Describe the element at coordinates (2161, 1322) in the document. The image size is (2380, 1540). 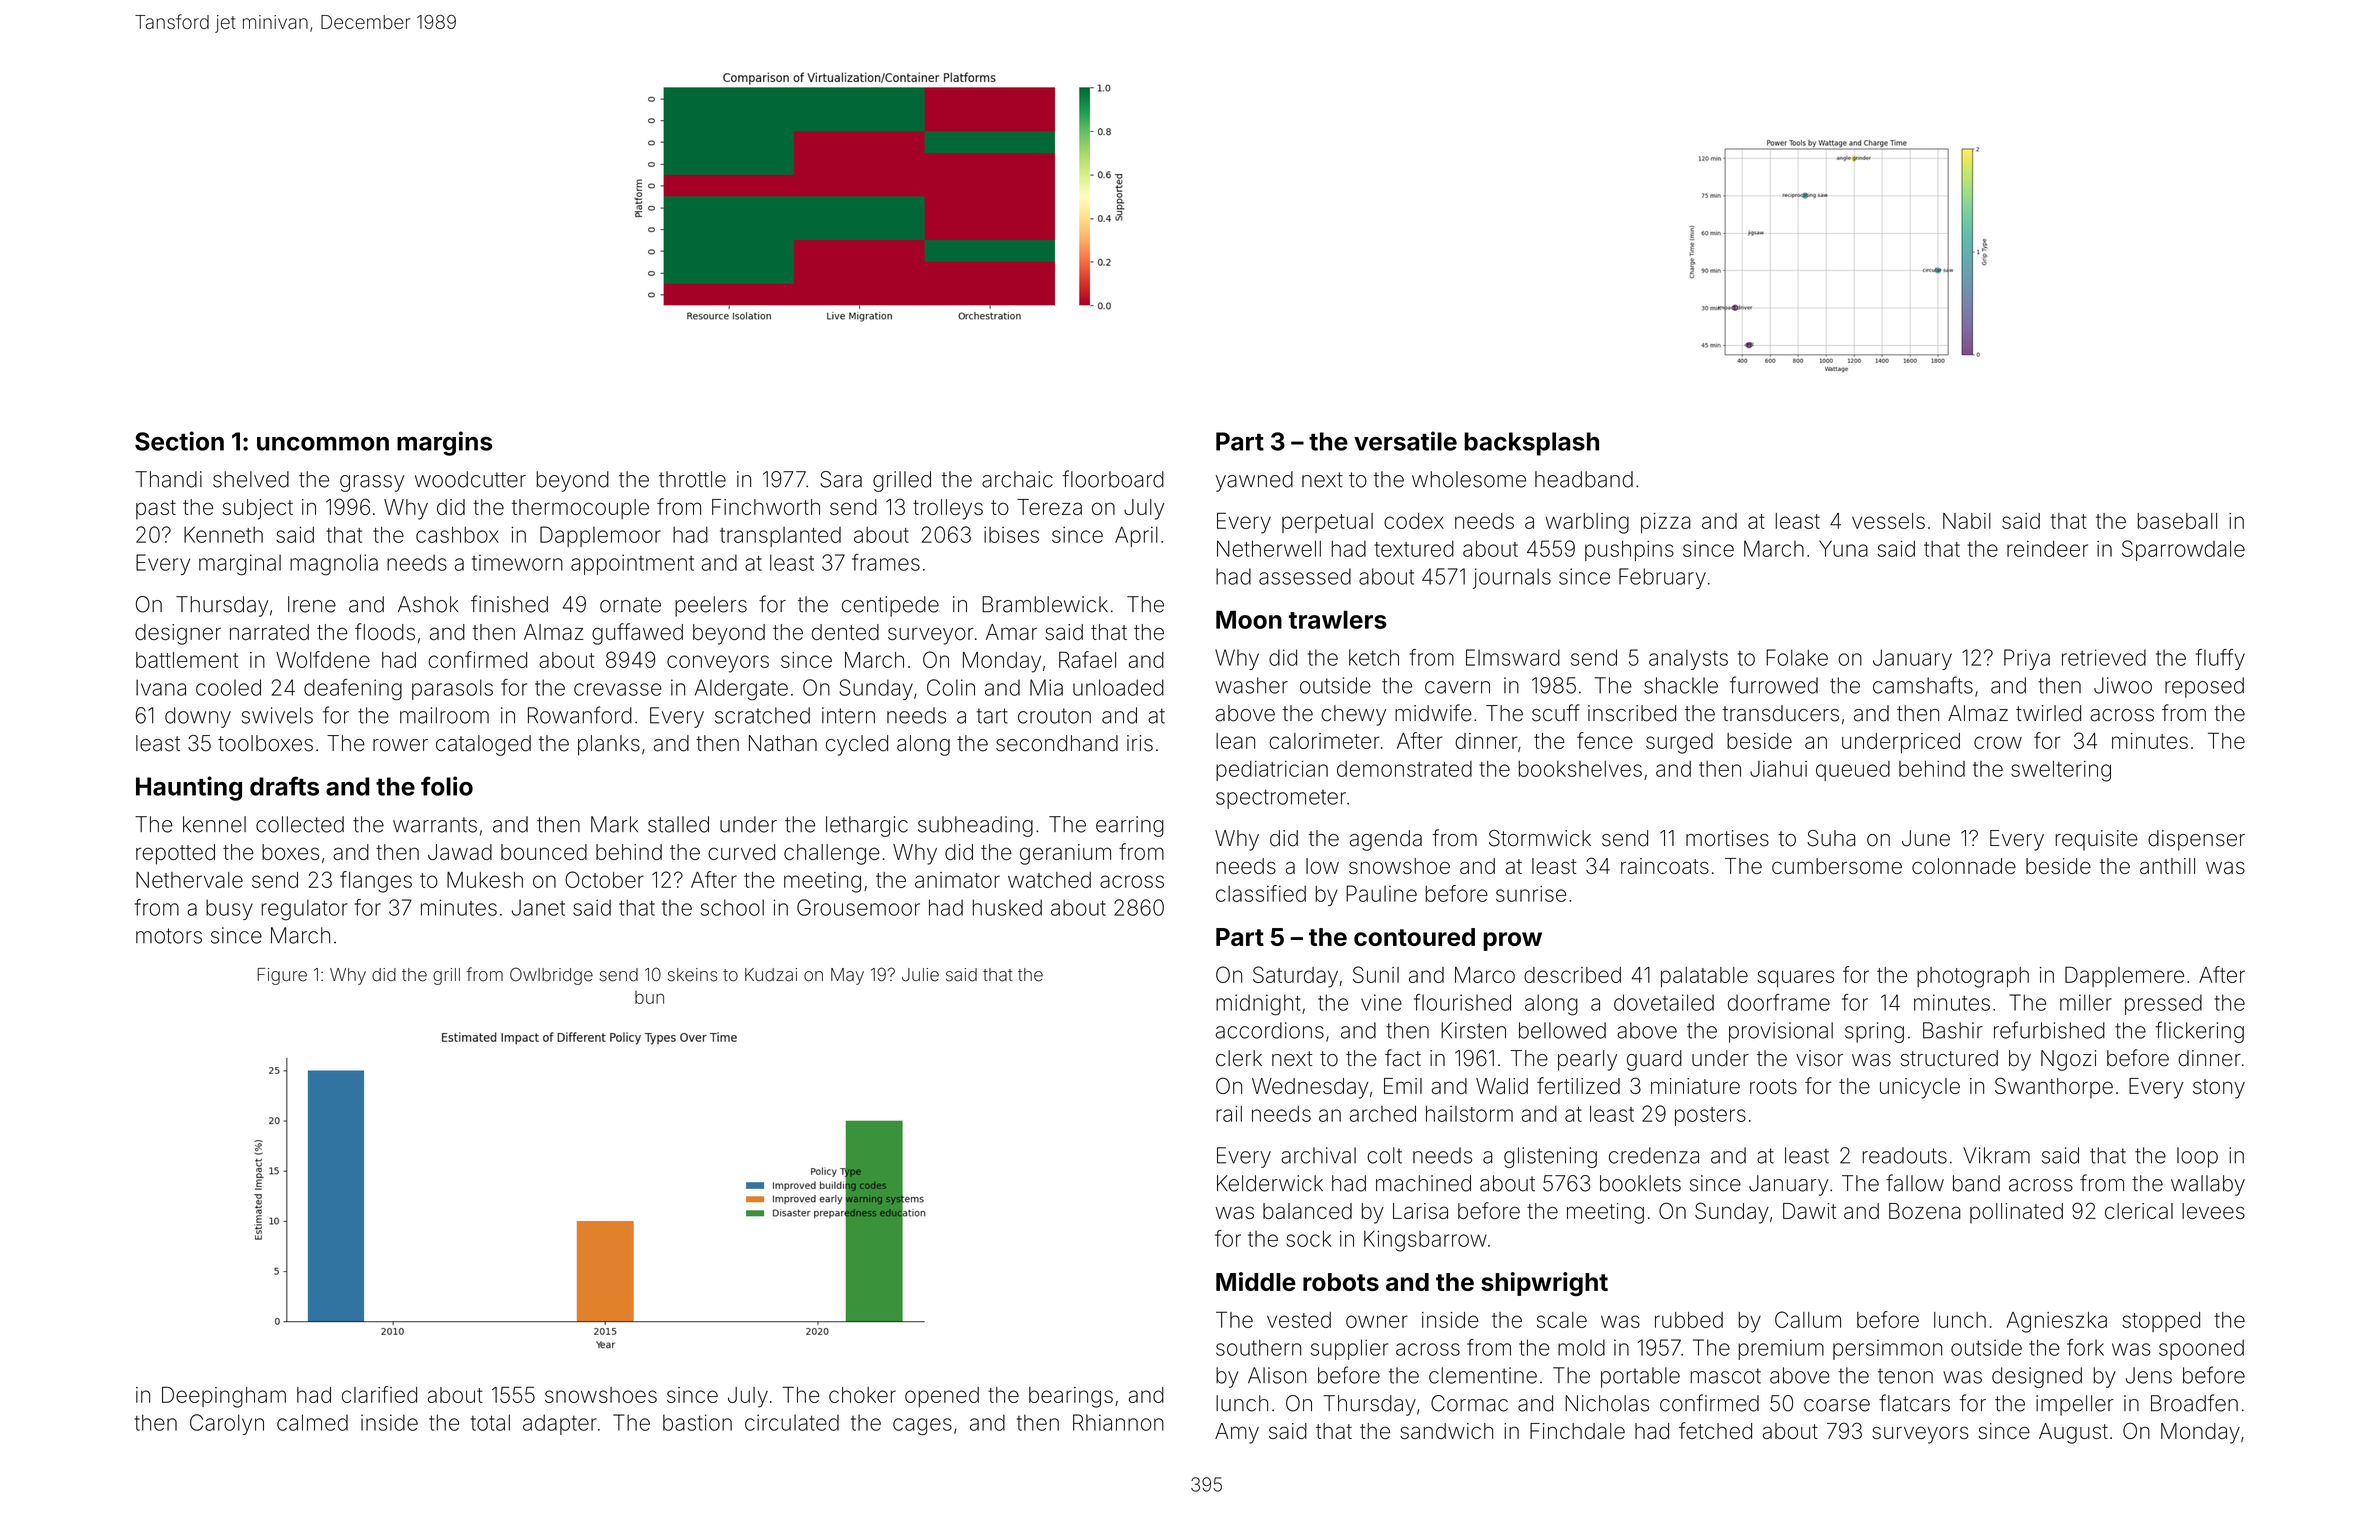
I see `stopped` at that location.
